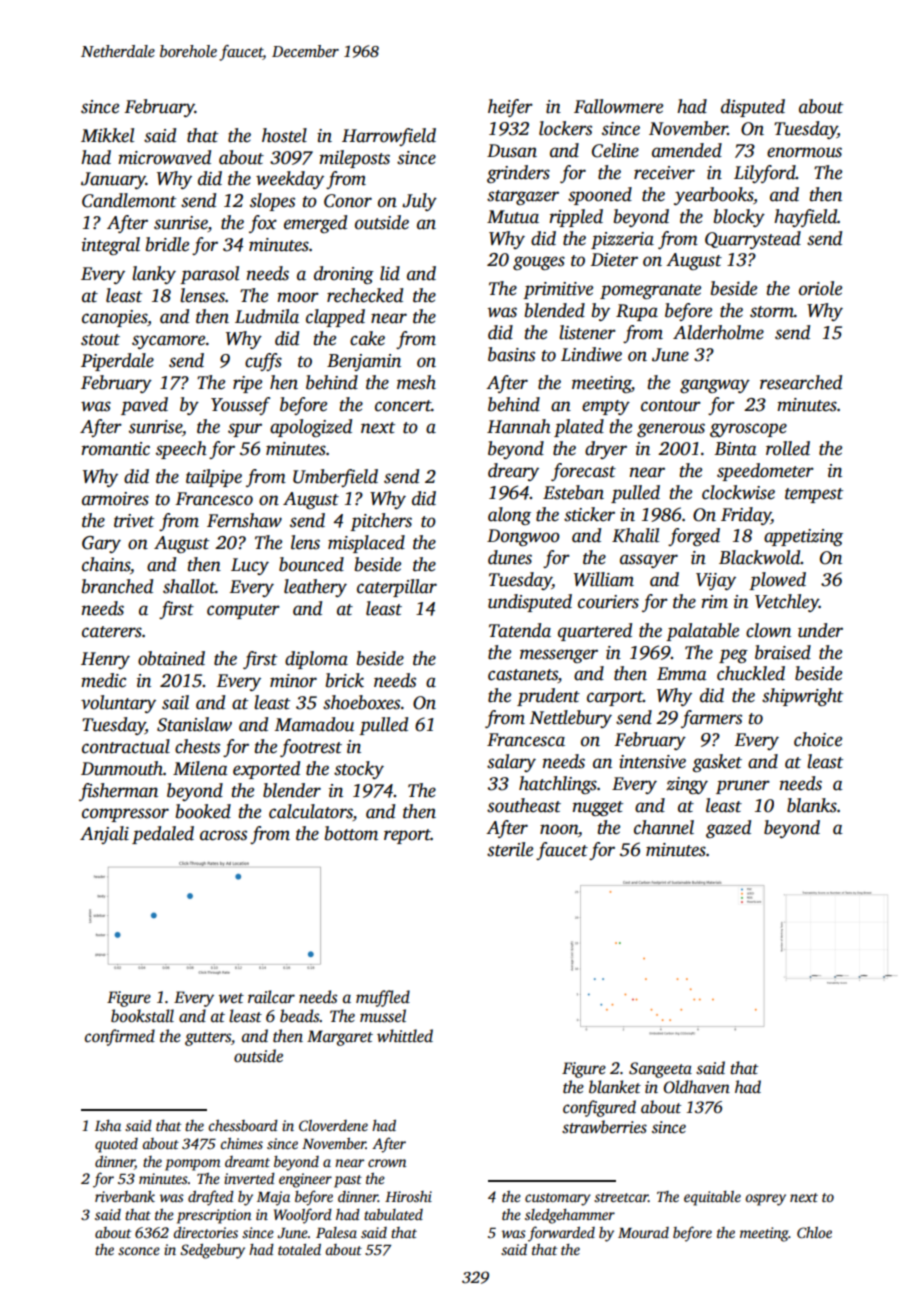  Describe the element at coordinates (139, 1251) in the document. I see `sconce` at that location.
